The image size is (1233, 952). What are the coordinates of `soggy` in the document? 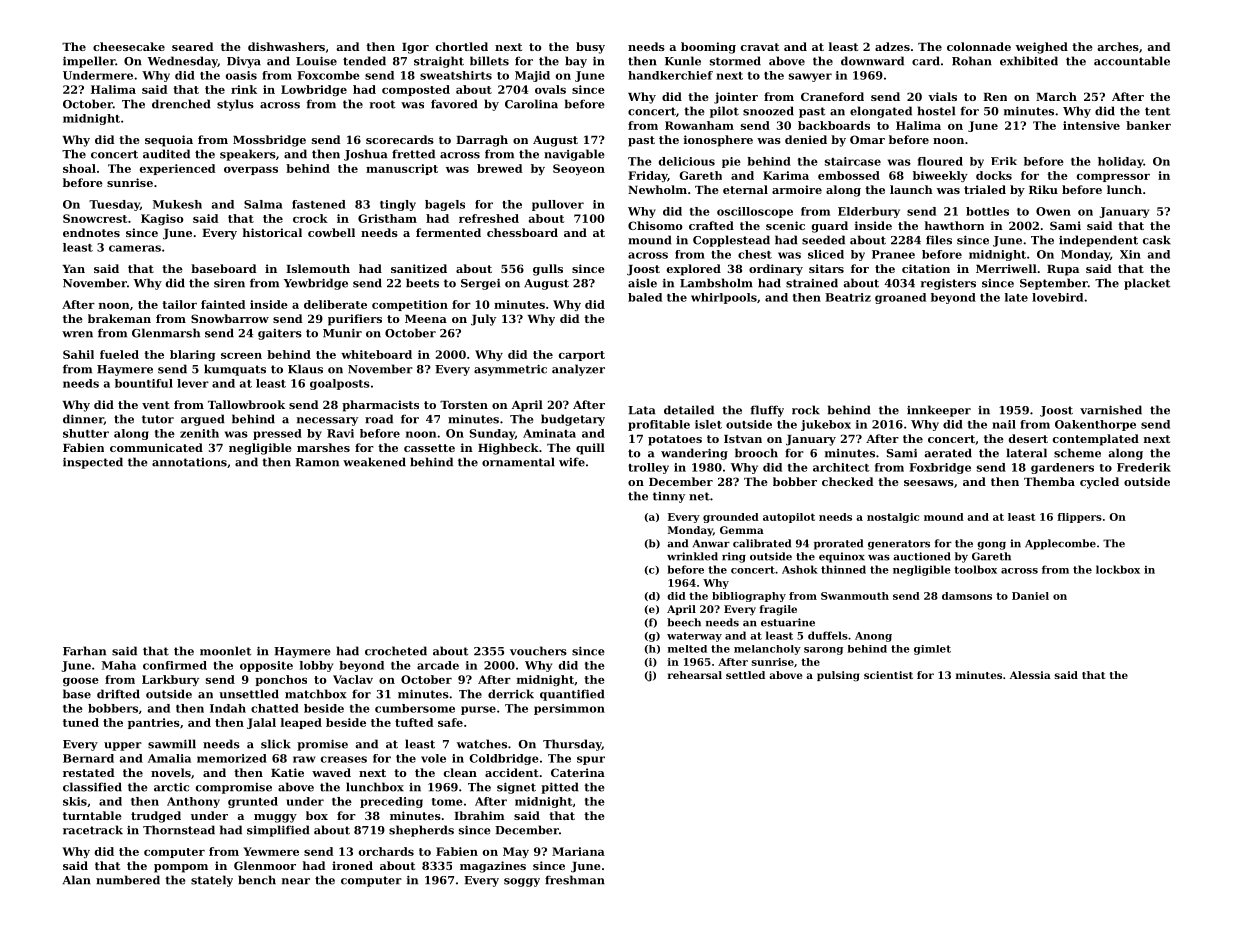 It's located at (522, 882).
